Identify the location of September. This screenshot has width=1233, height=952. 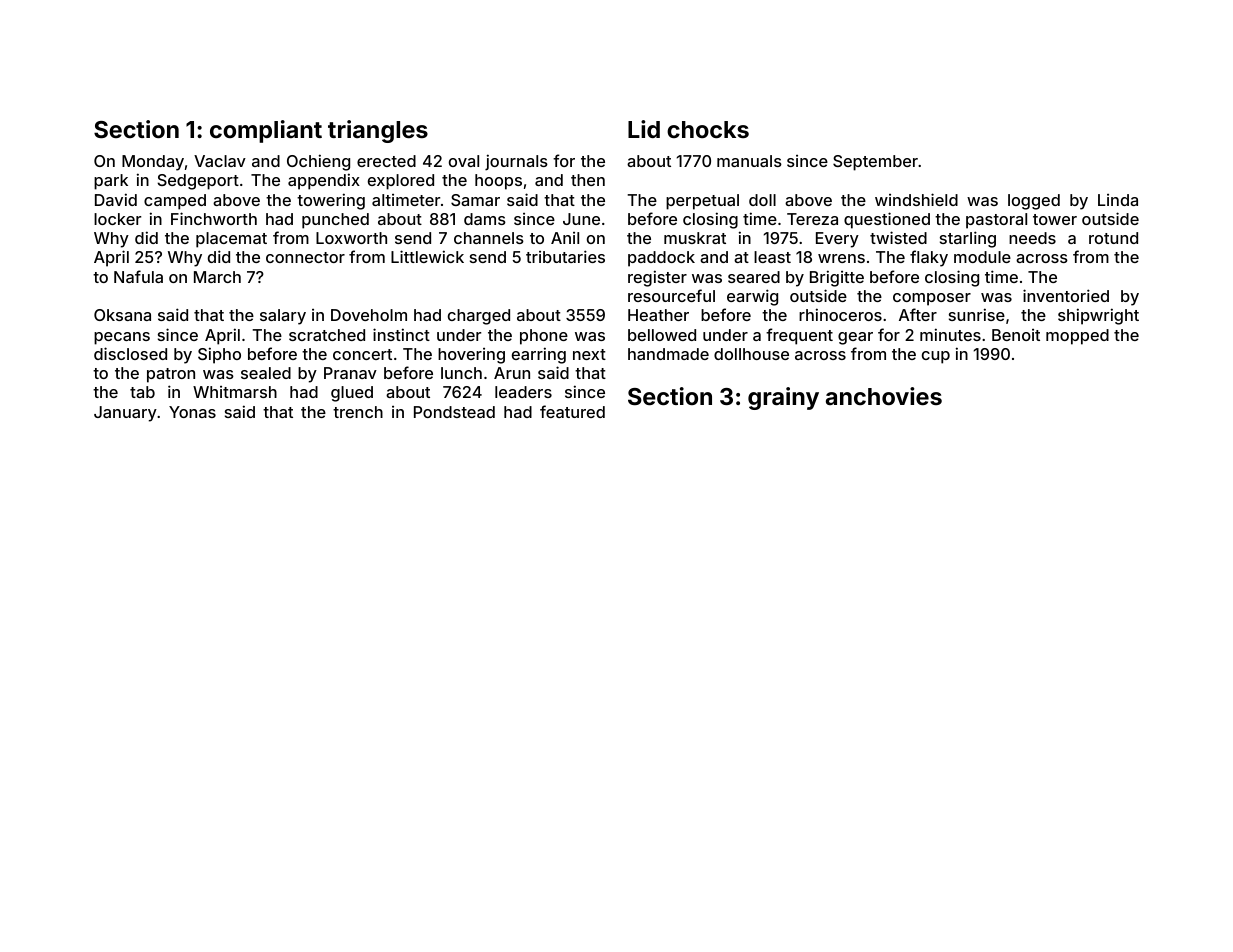
(875, 163).
